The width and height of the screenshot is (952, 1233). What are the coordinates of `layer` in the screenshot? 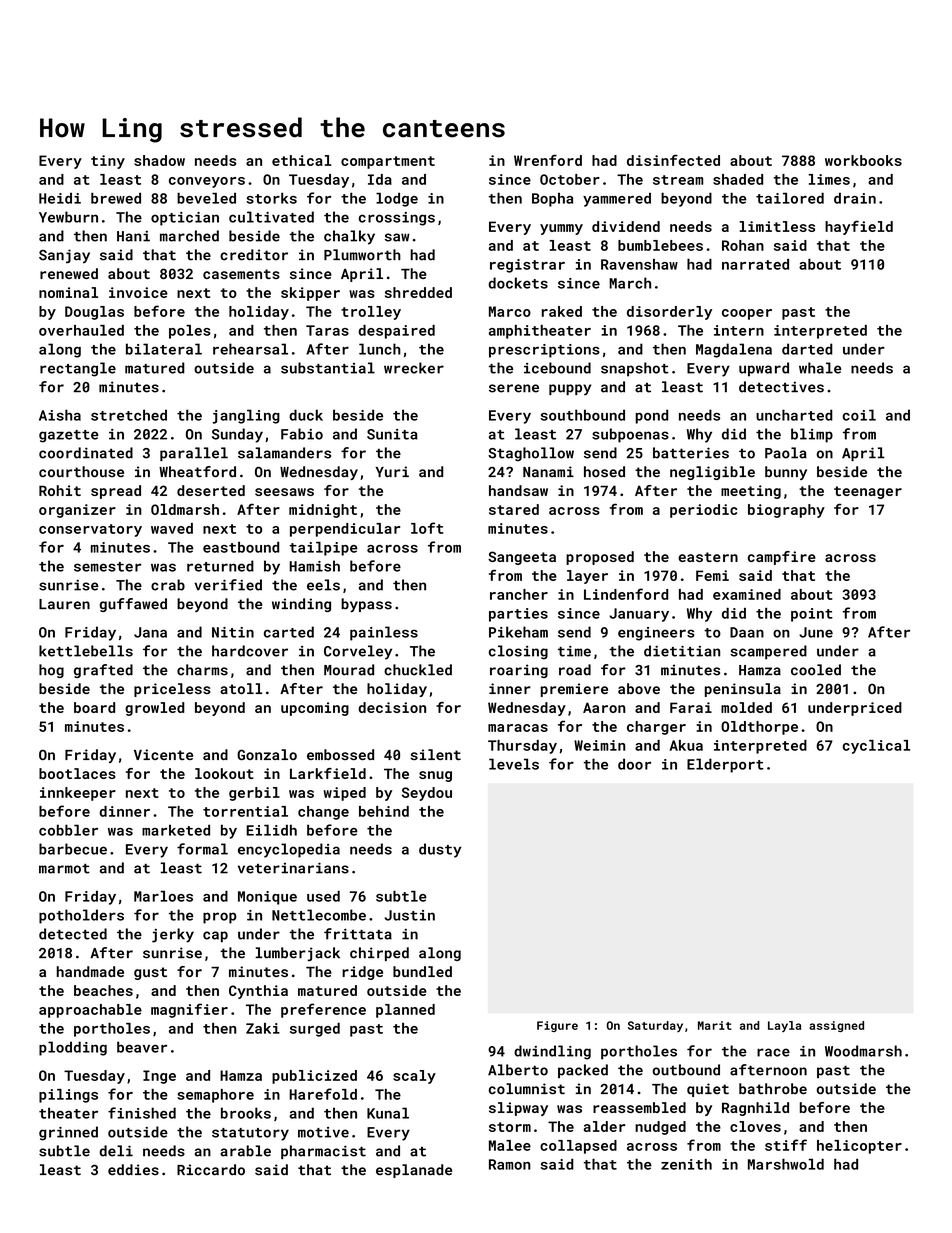 It's located at (587, 577).
